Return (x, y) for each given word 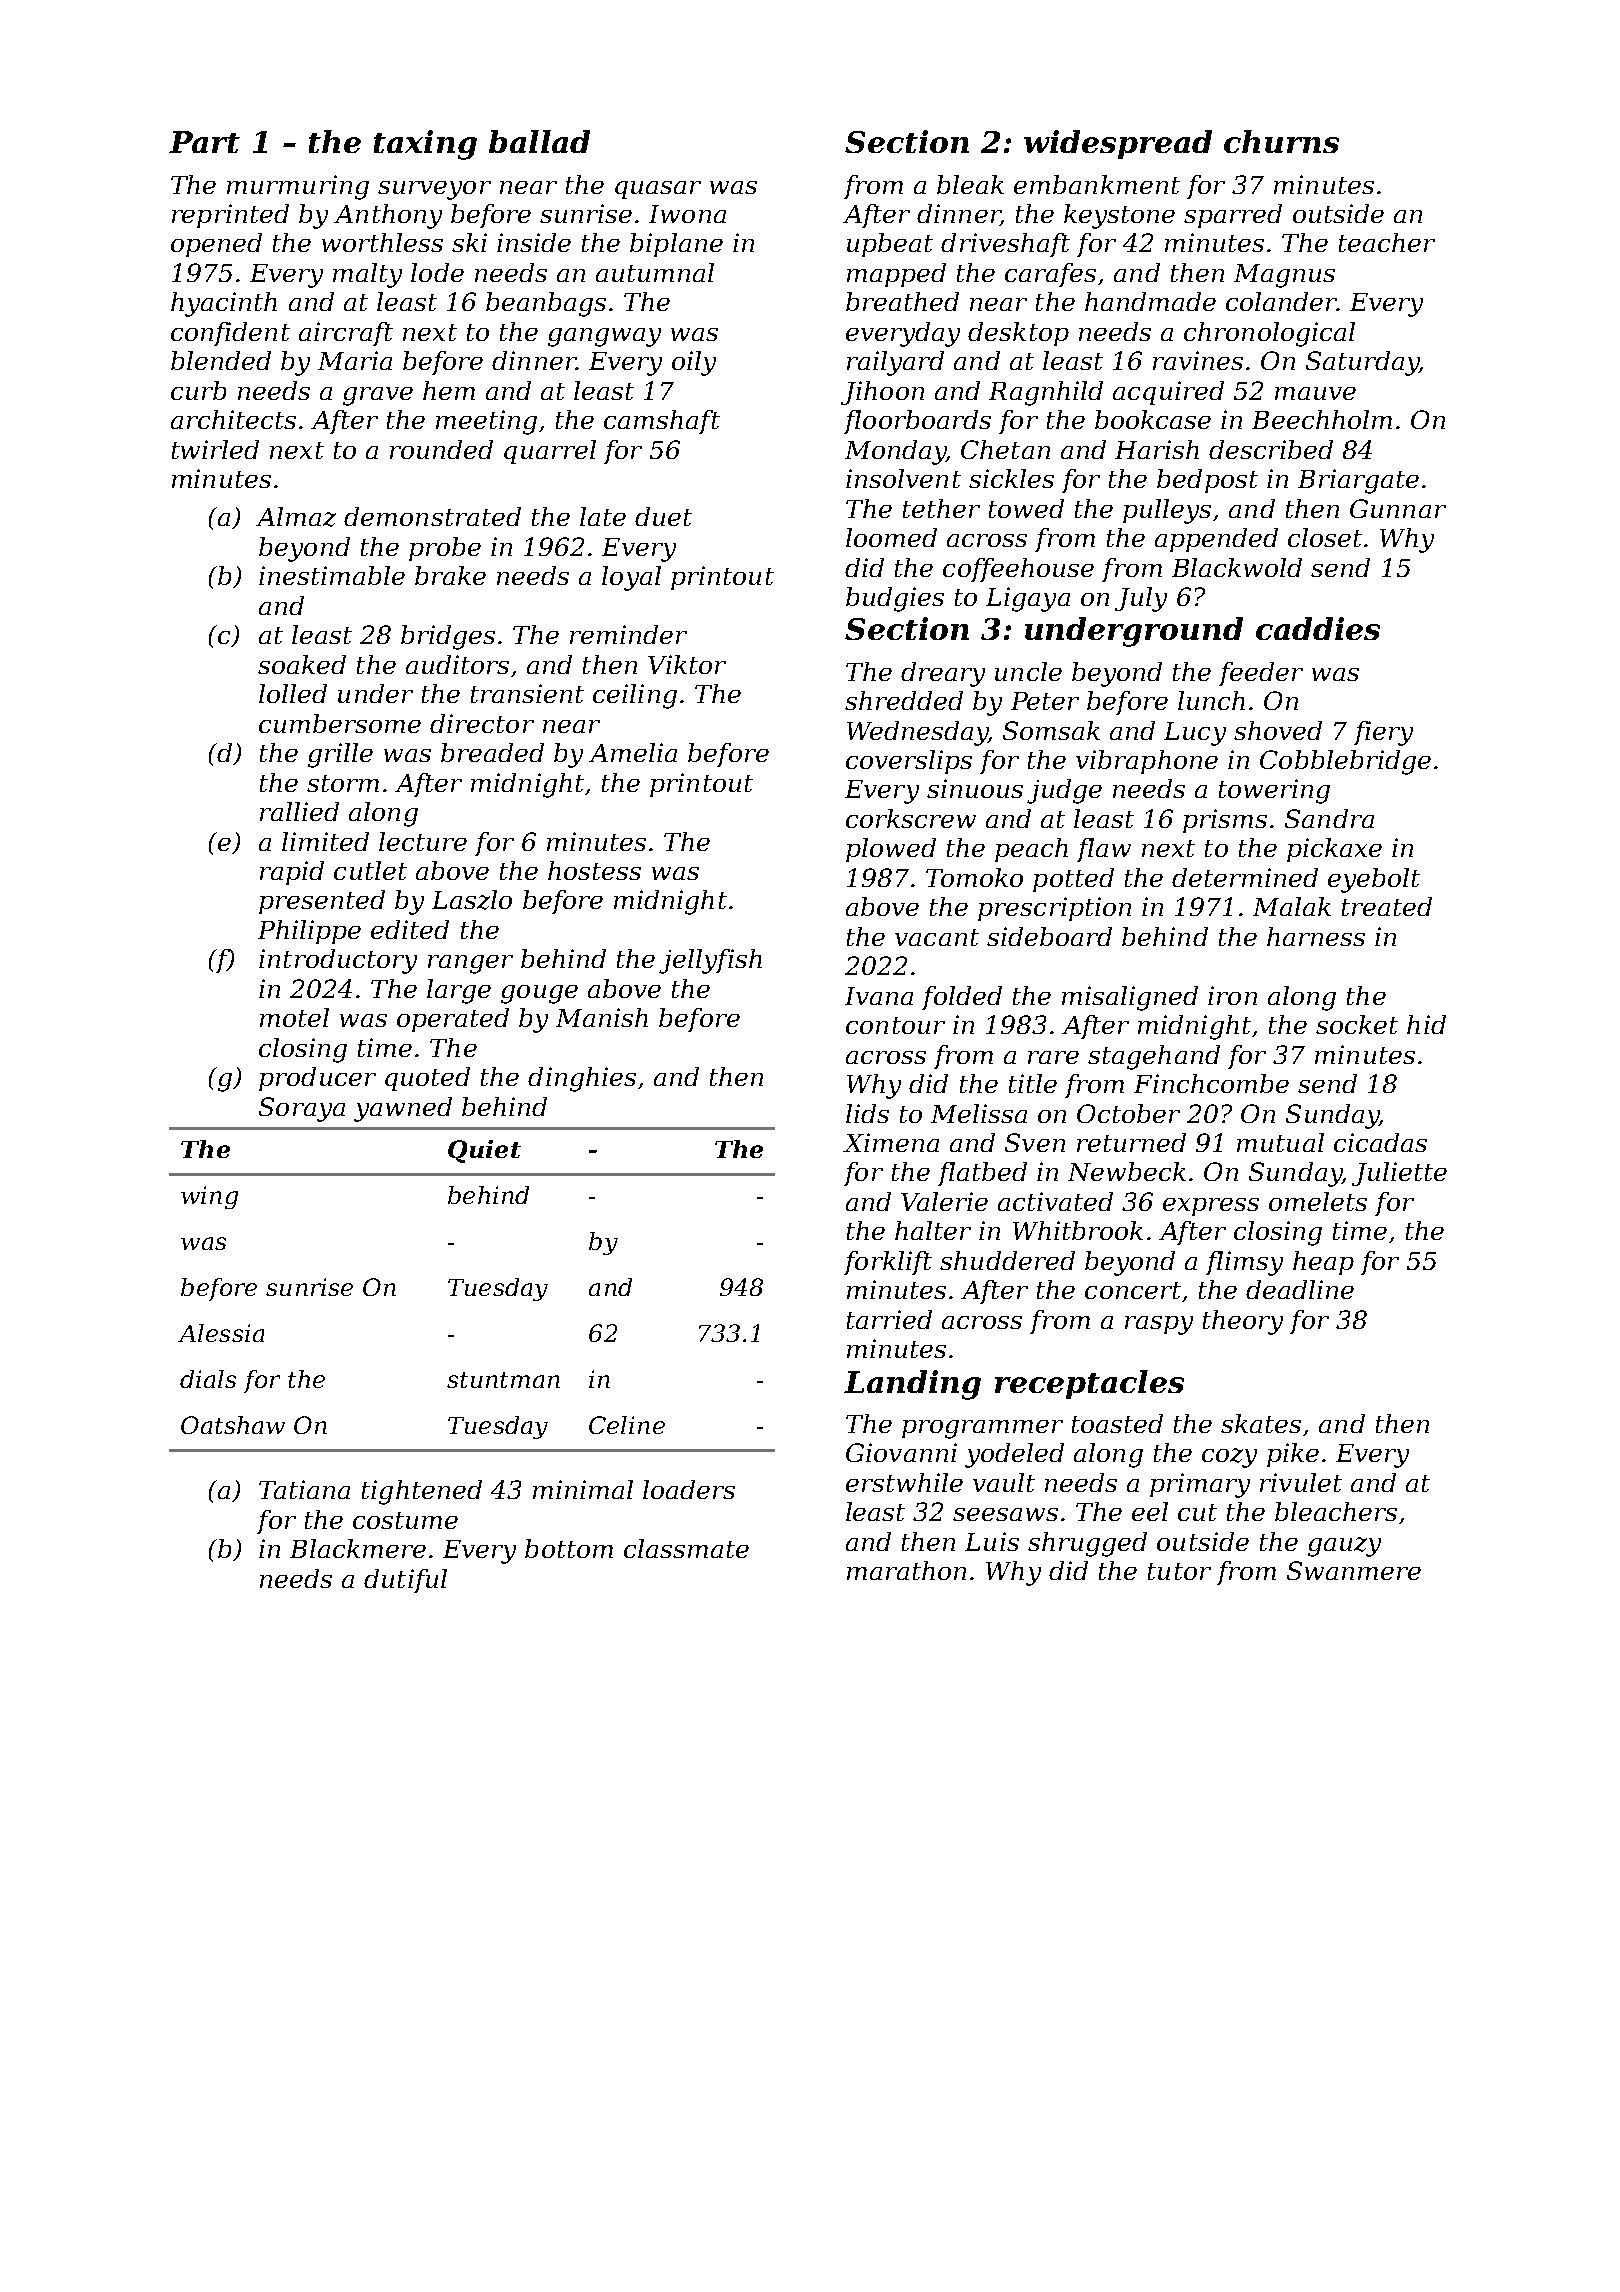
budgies (895, 599)
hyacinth (224, 304)
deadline (1300, 1289)
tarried (889, 1319)
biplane (676, 245)
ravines (1198, 360)
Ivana (879, 996)
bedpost (1207, 481)
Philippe (309, 932)
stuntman (503, 1380)
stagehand (1154, 1057)
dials (208, 1379)
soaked (302, 664)
